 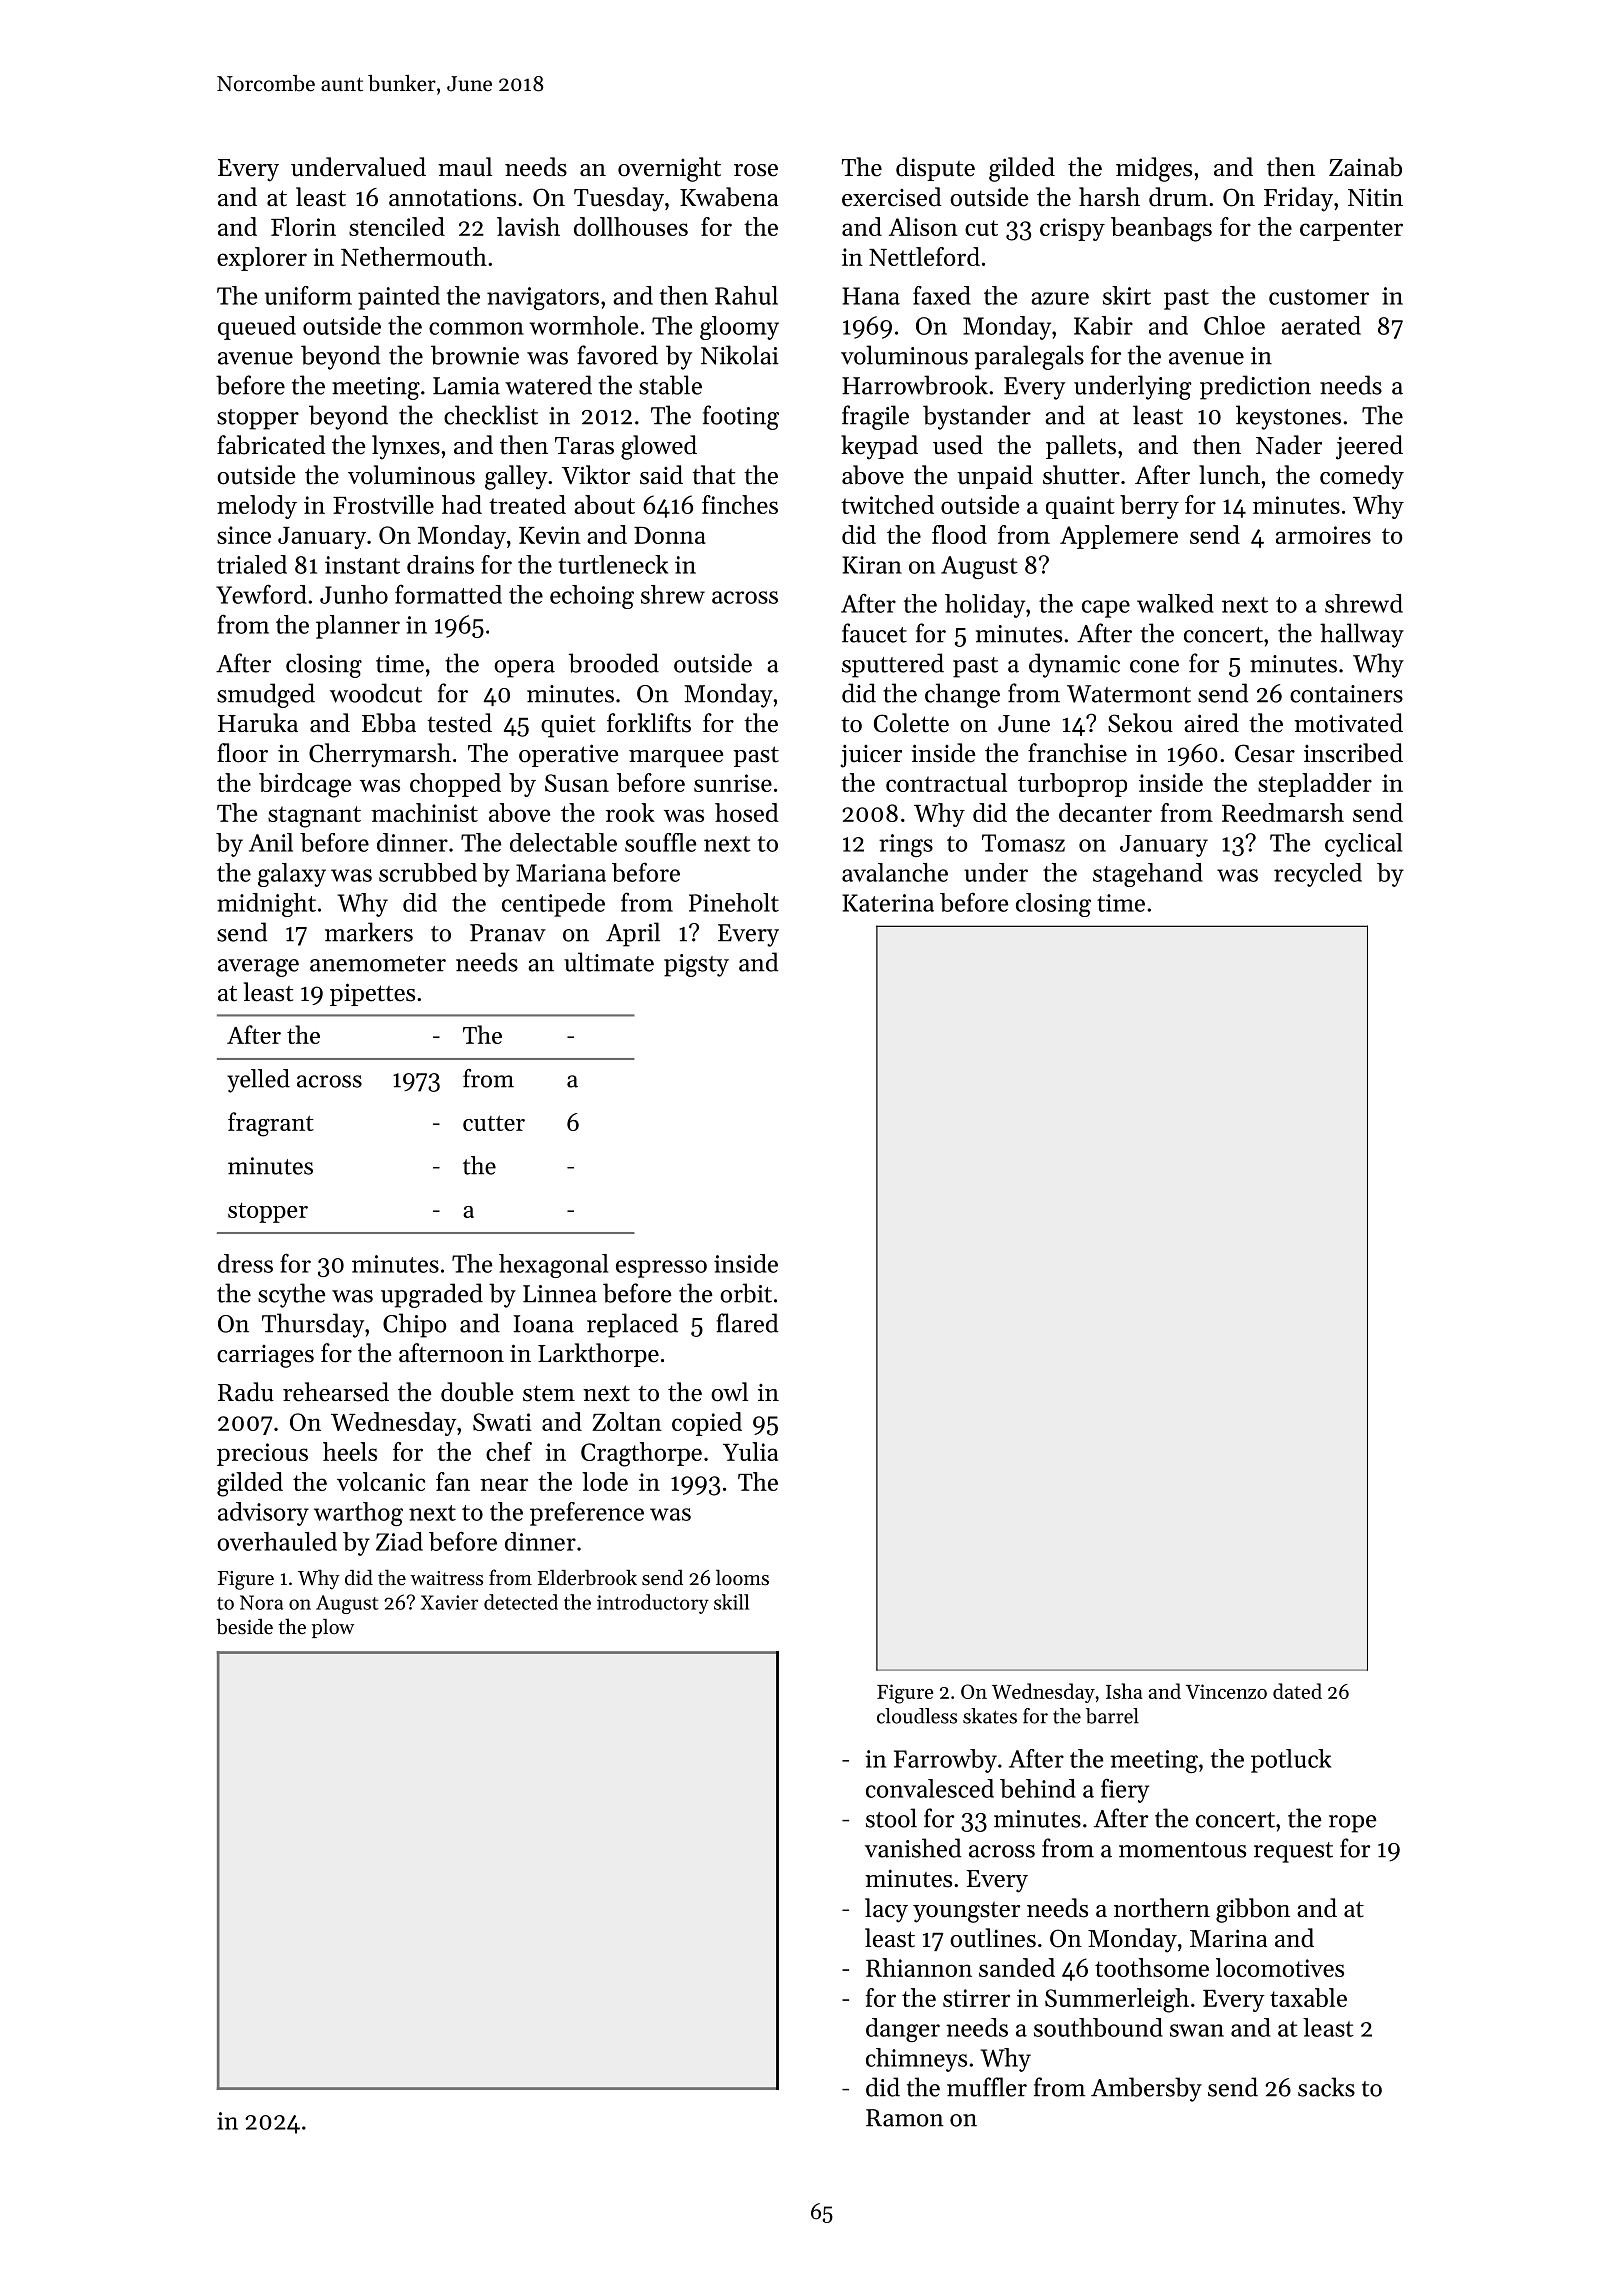 I want to click on Ramon, so click(x=905, y=2118).
